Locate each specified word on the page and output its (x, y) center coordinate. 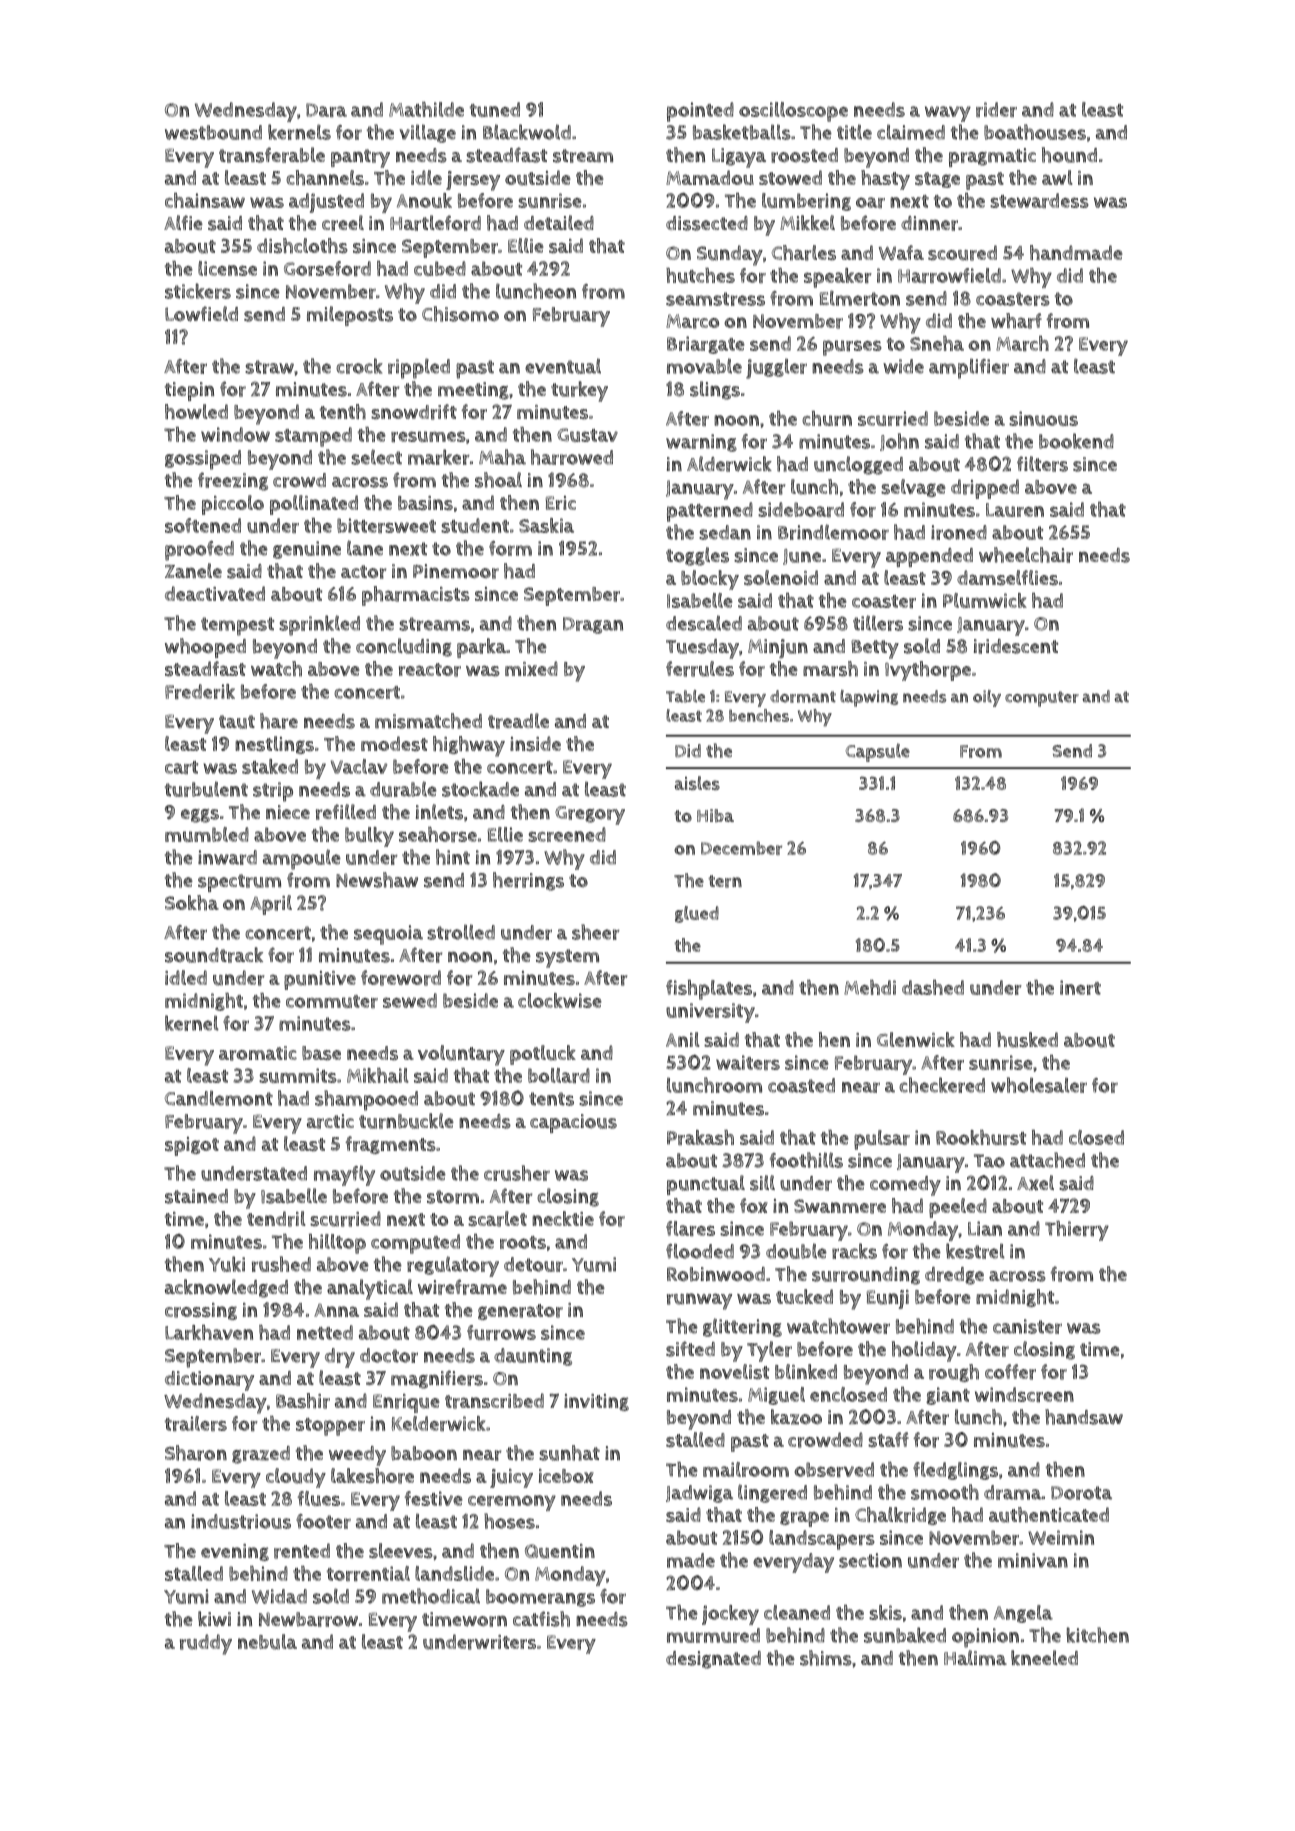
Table (685, 696)
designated (713, 1660)
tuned (495, 109)
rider (996, 109)
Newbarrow (308, 1619)
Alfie (183, 222)
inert (1080, 987)
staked (270, 766)
